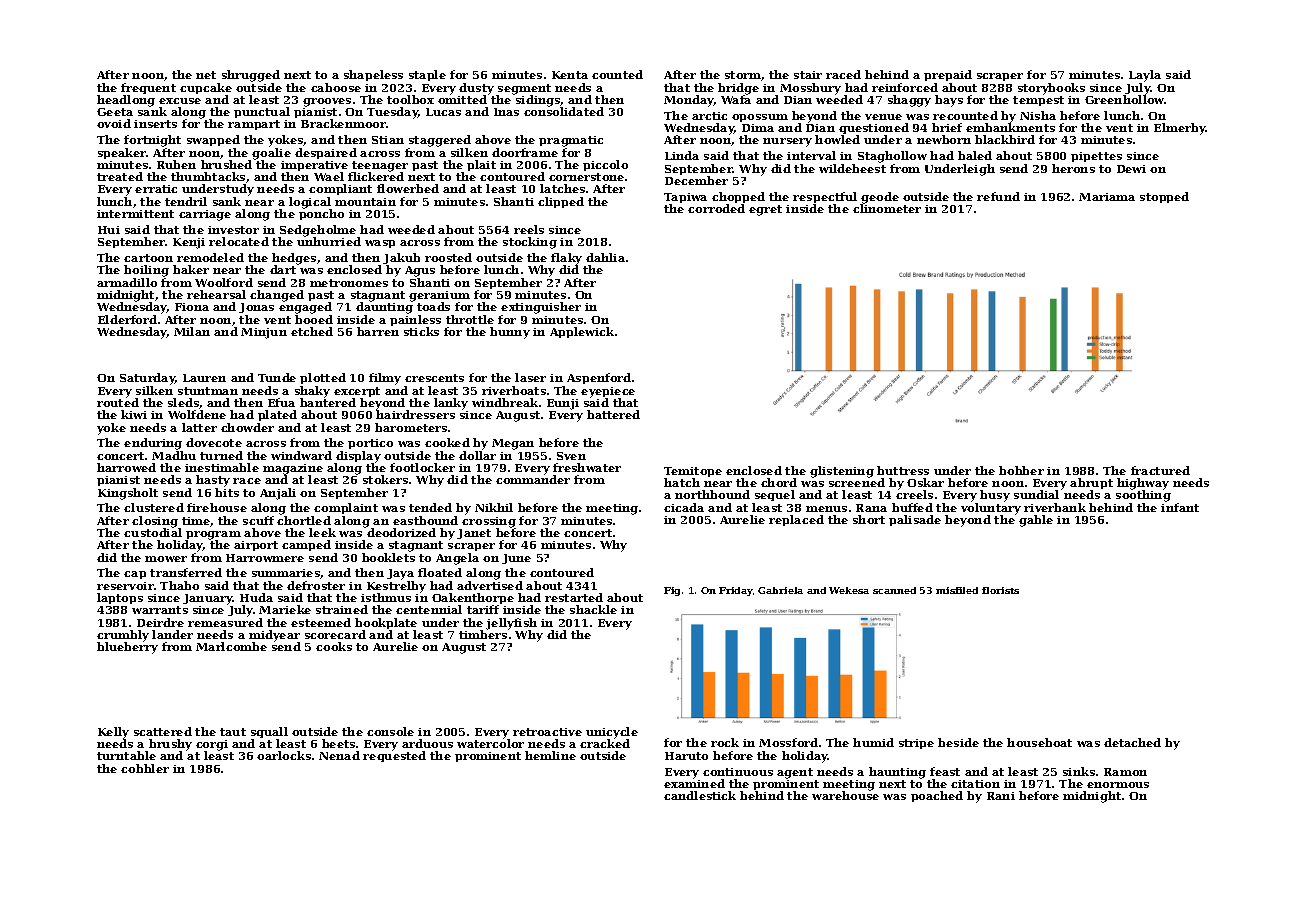  I want to click on infant, so click(1180, 507).
